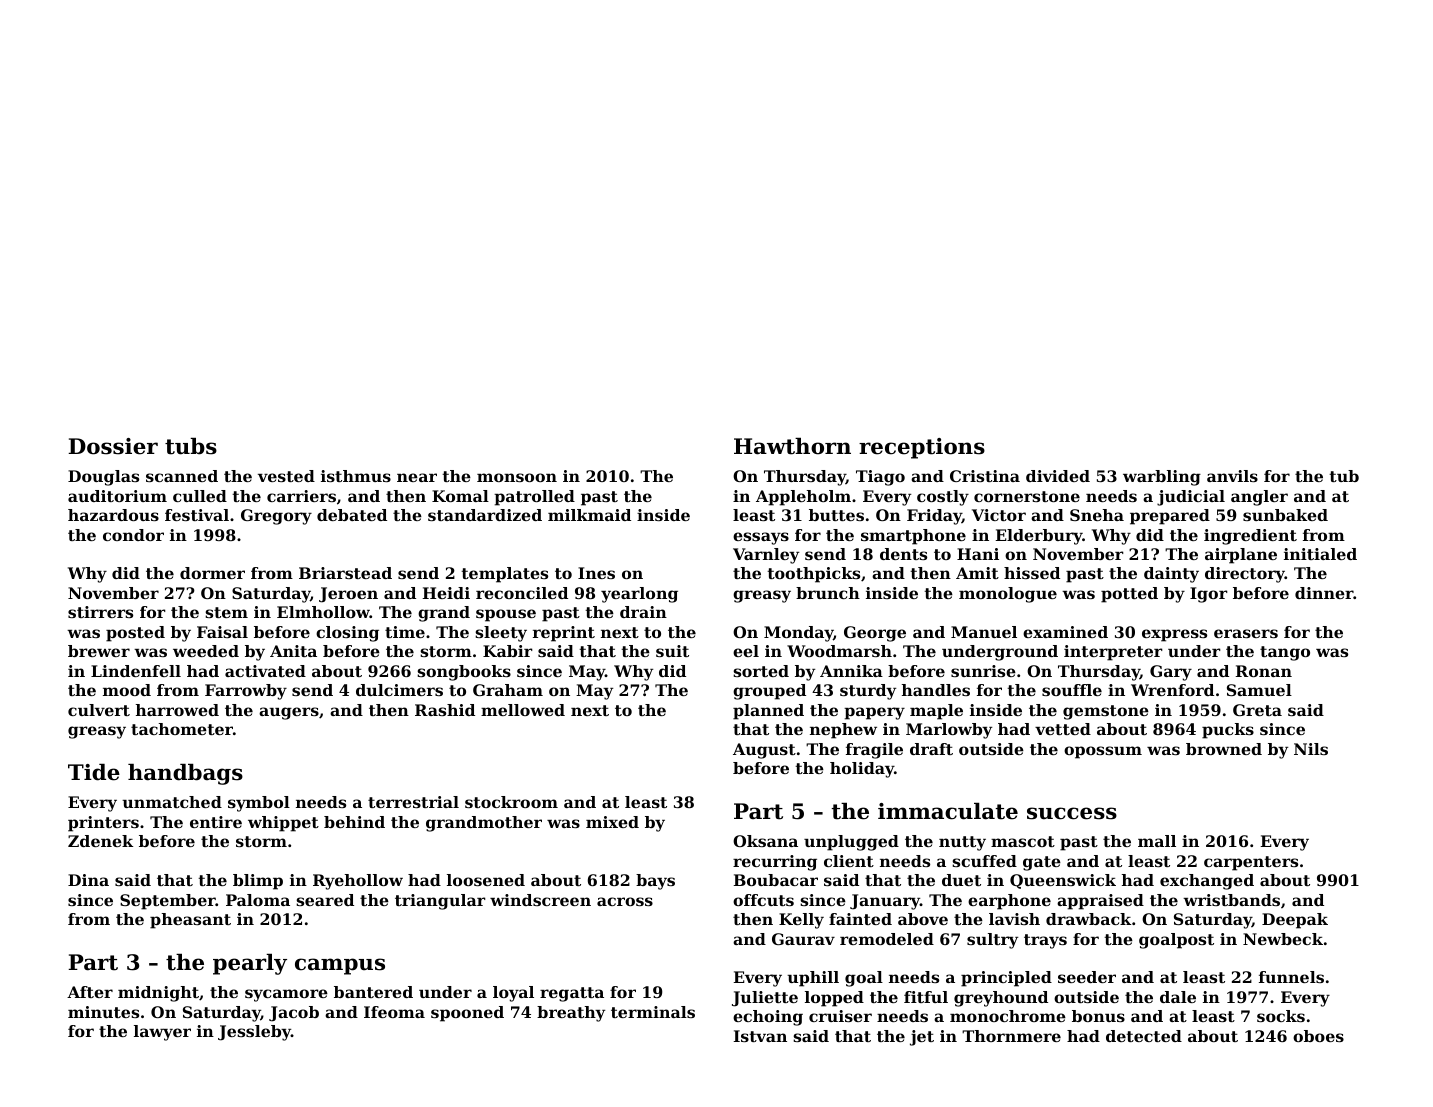 The height and width of the image is (1107, 1433). What do you see at coordinates (191, 446) in the image?
I see `tubs` at bounding box center [191, 446].
